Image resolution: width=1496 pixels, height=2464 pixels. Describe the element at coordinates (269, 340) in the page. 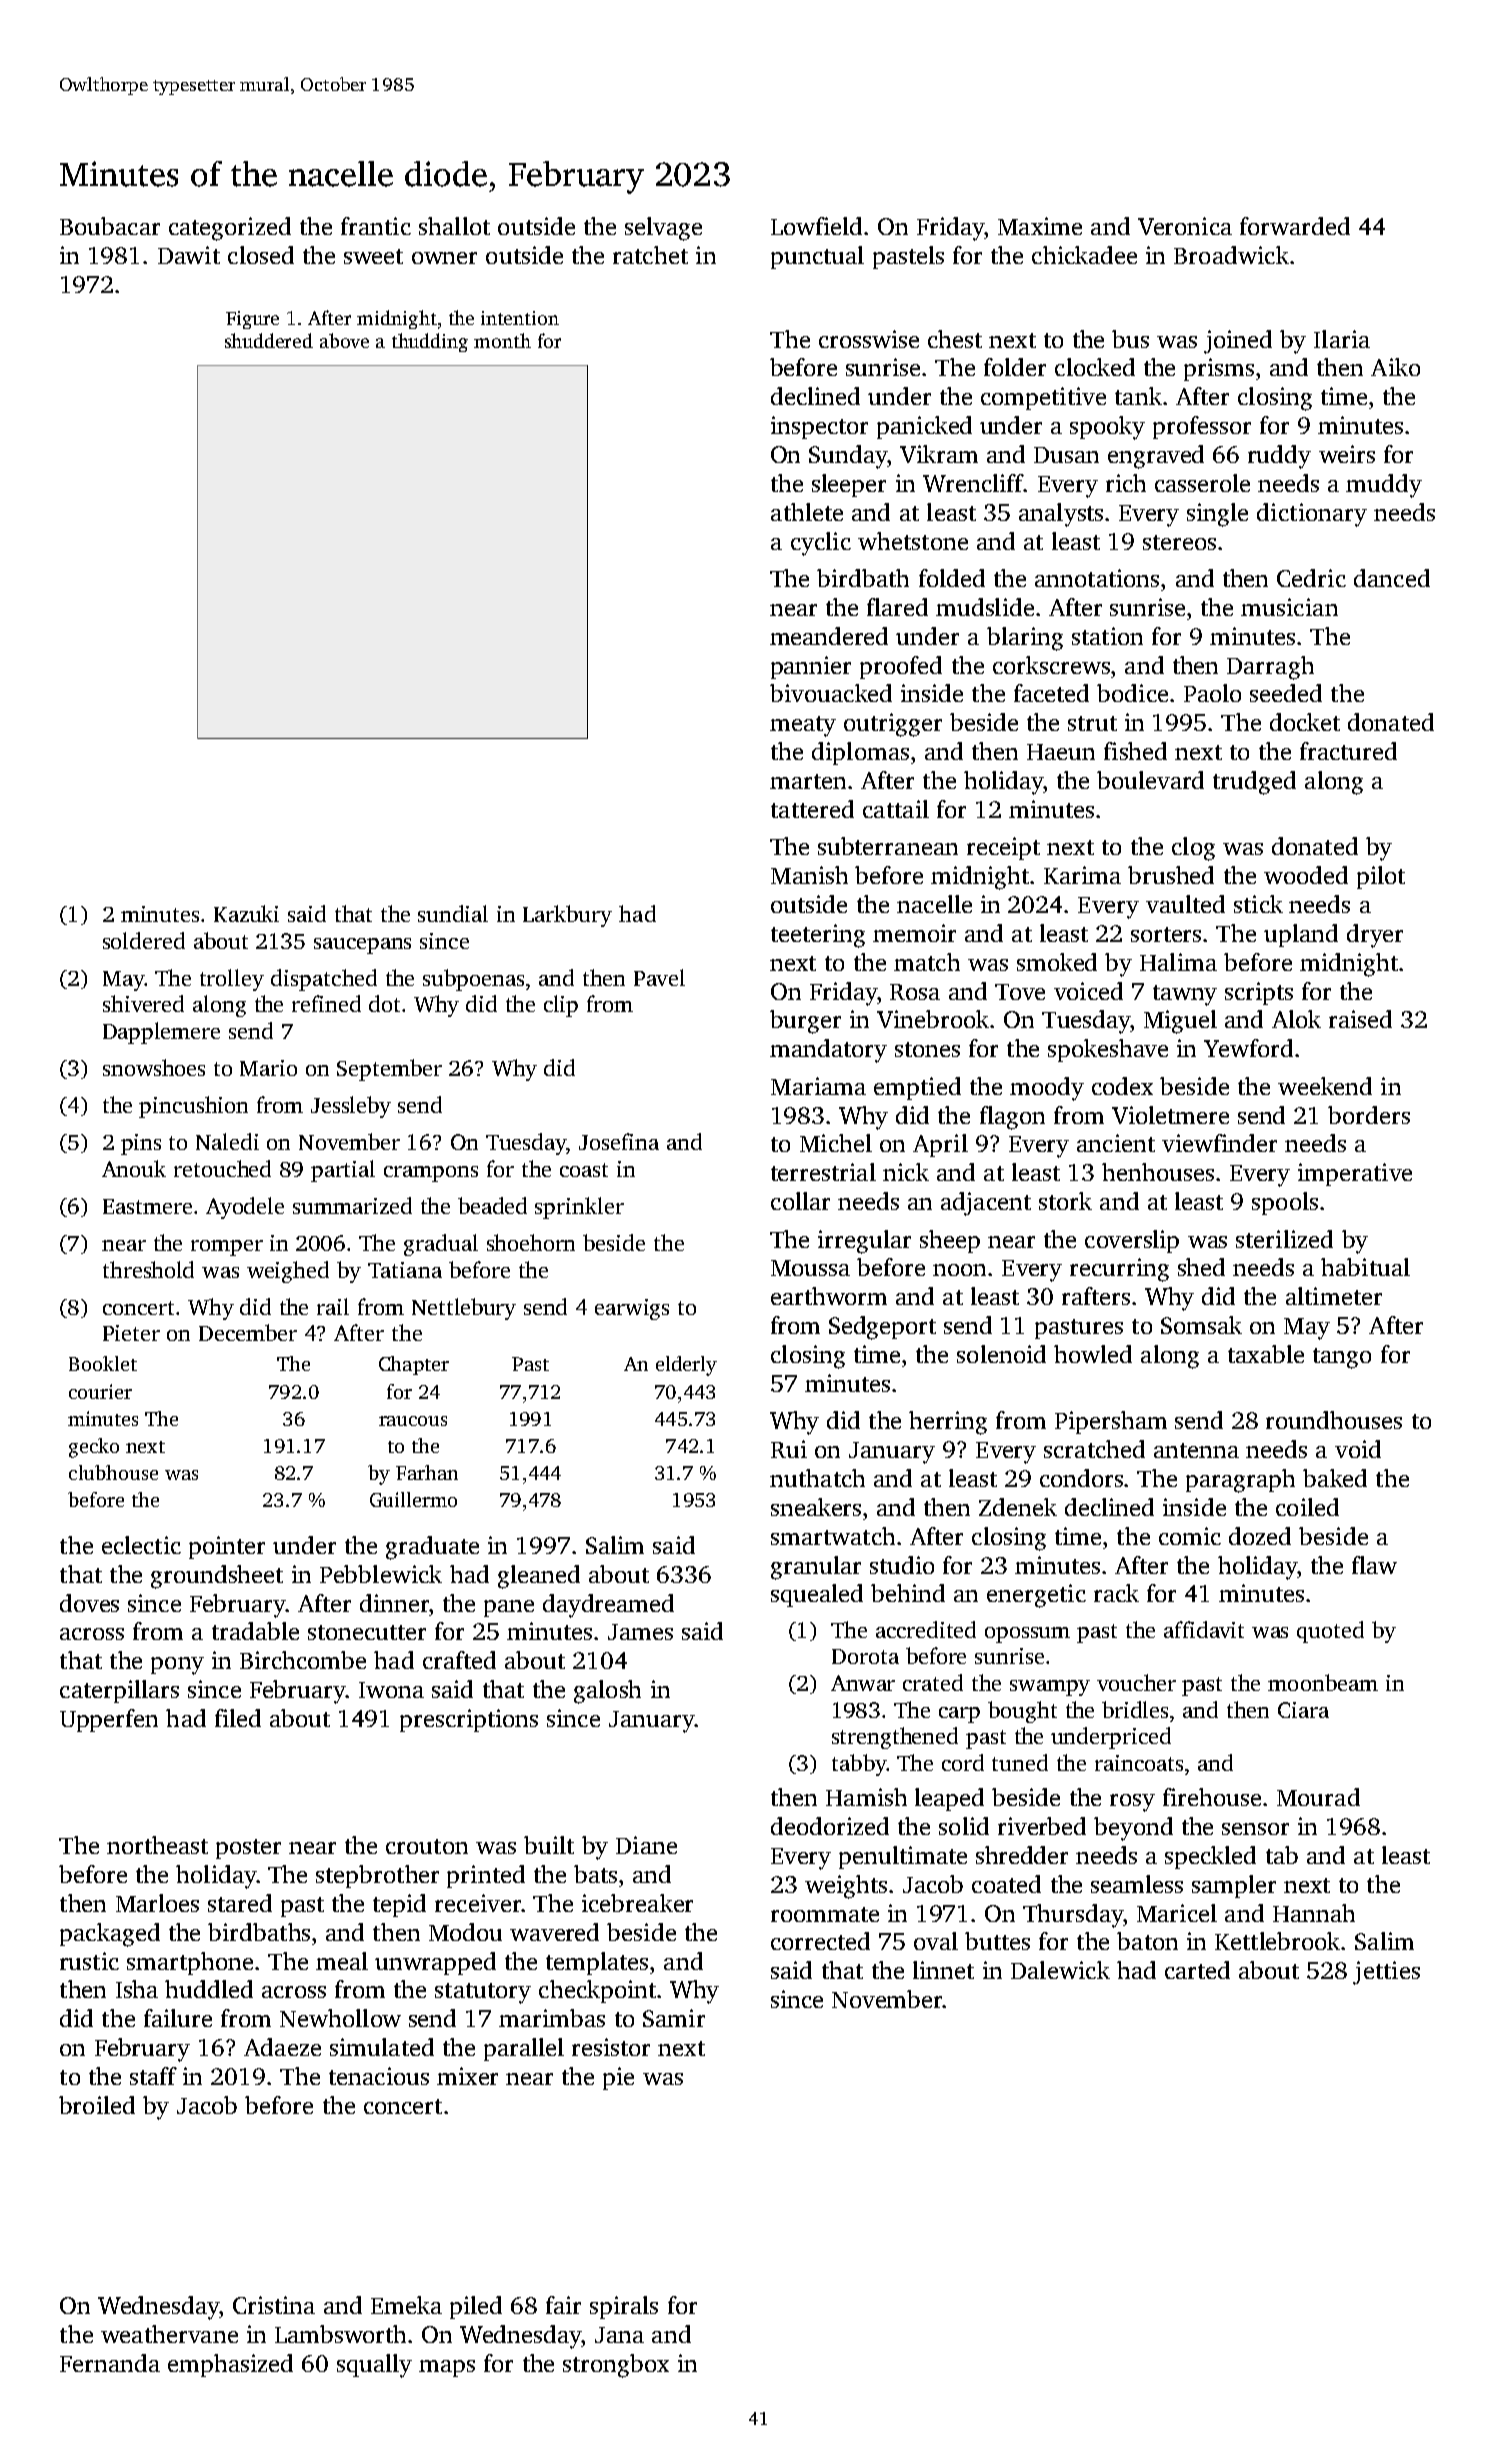

I see `shuddered` at that location.
